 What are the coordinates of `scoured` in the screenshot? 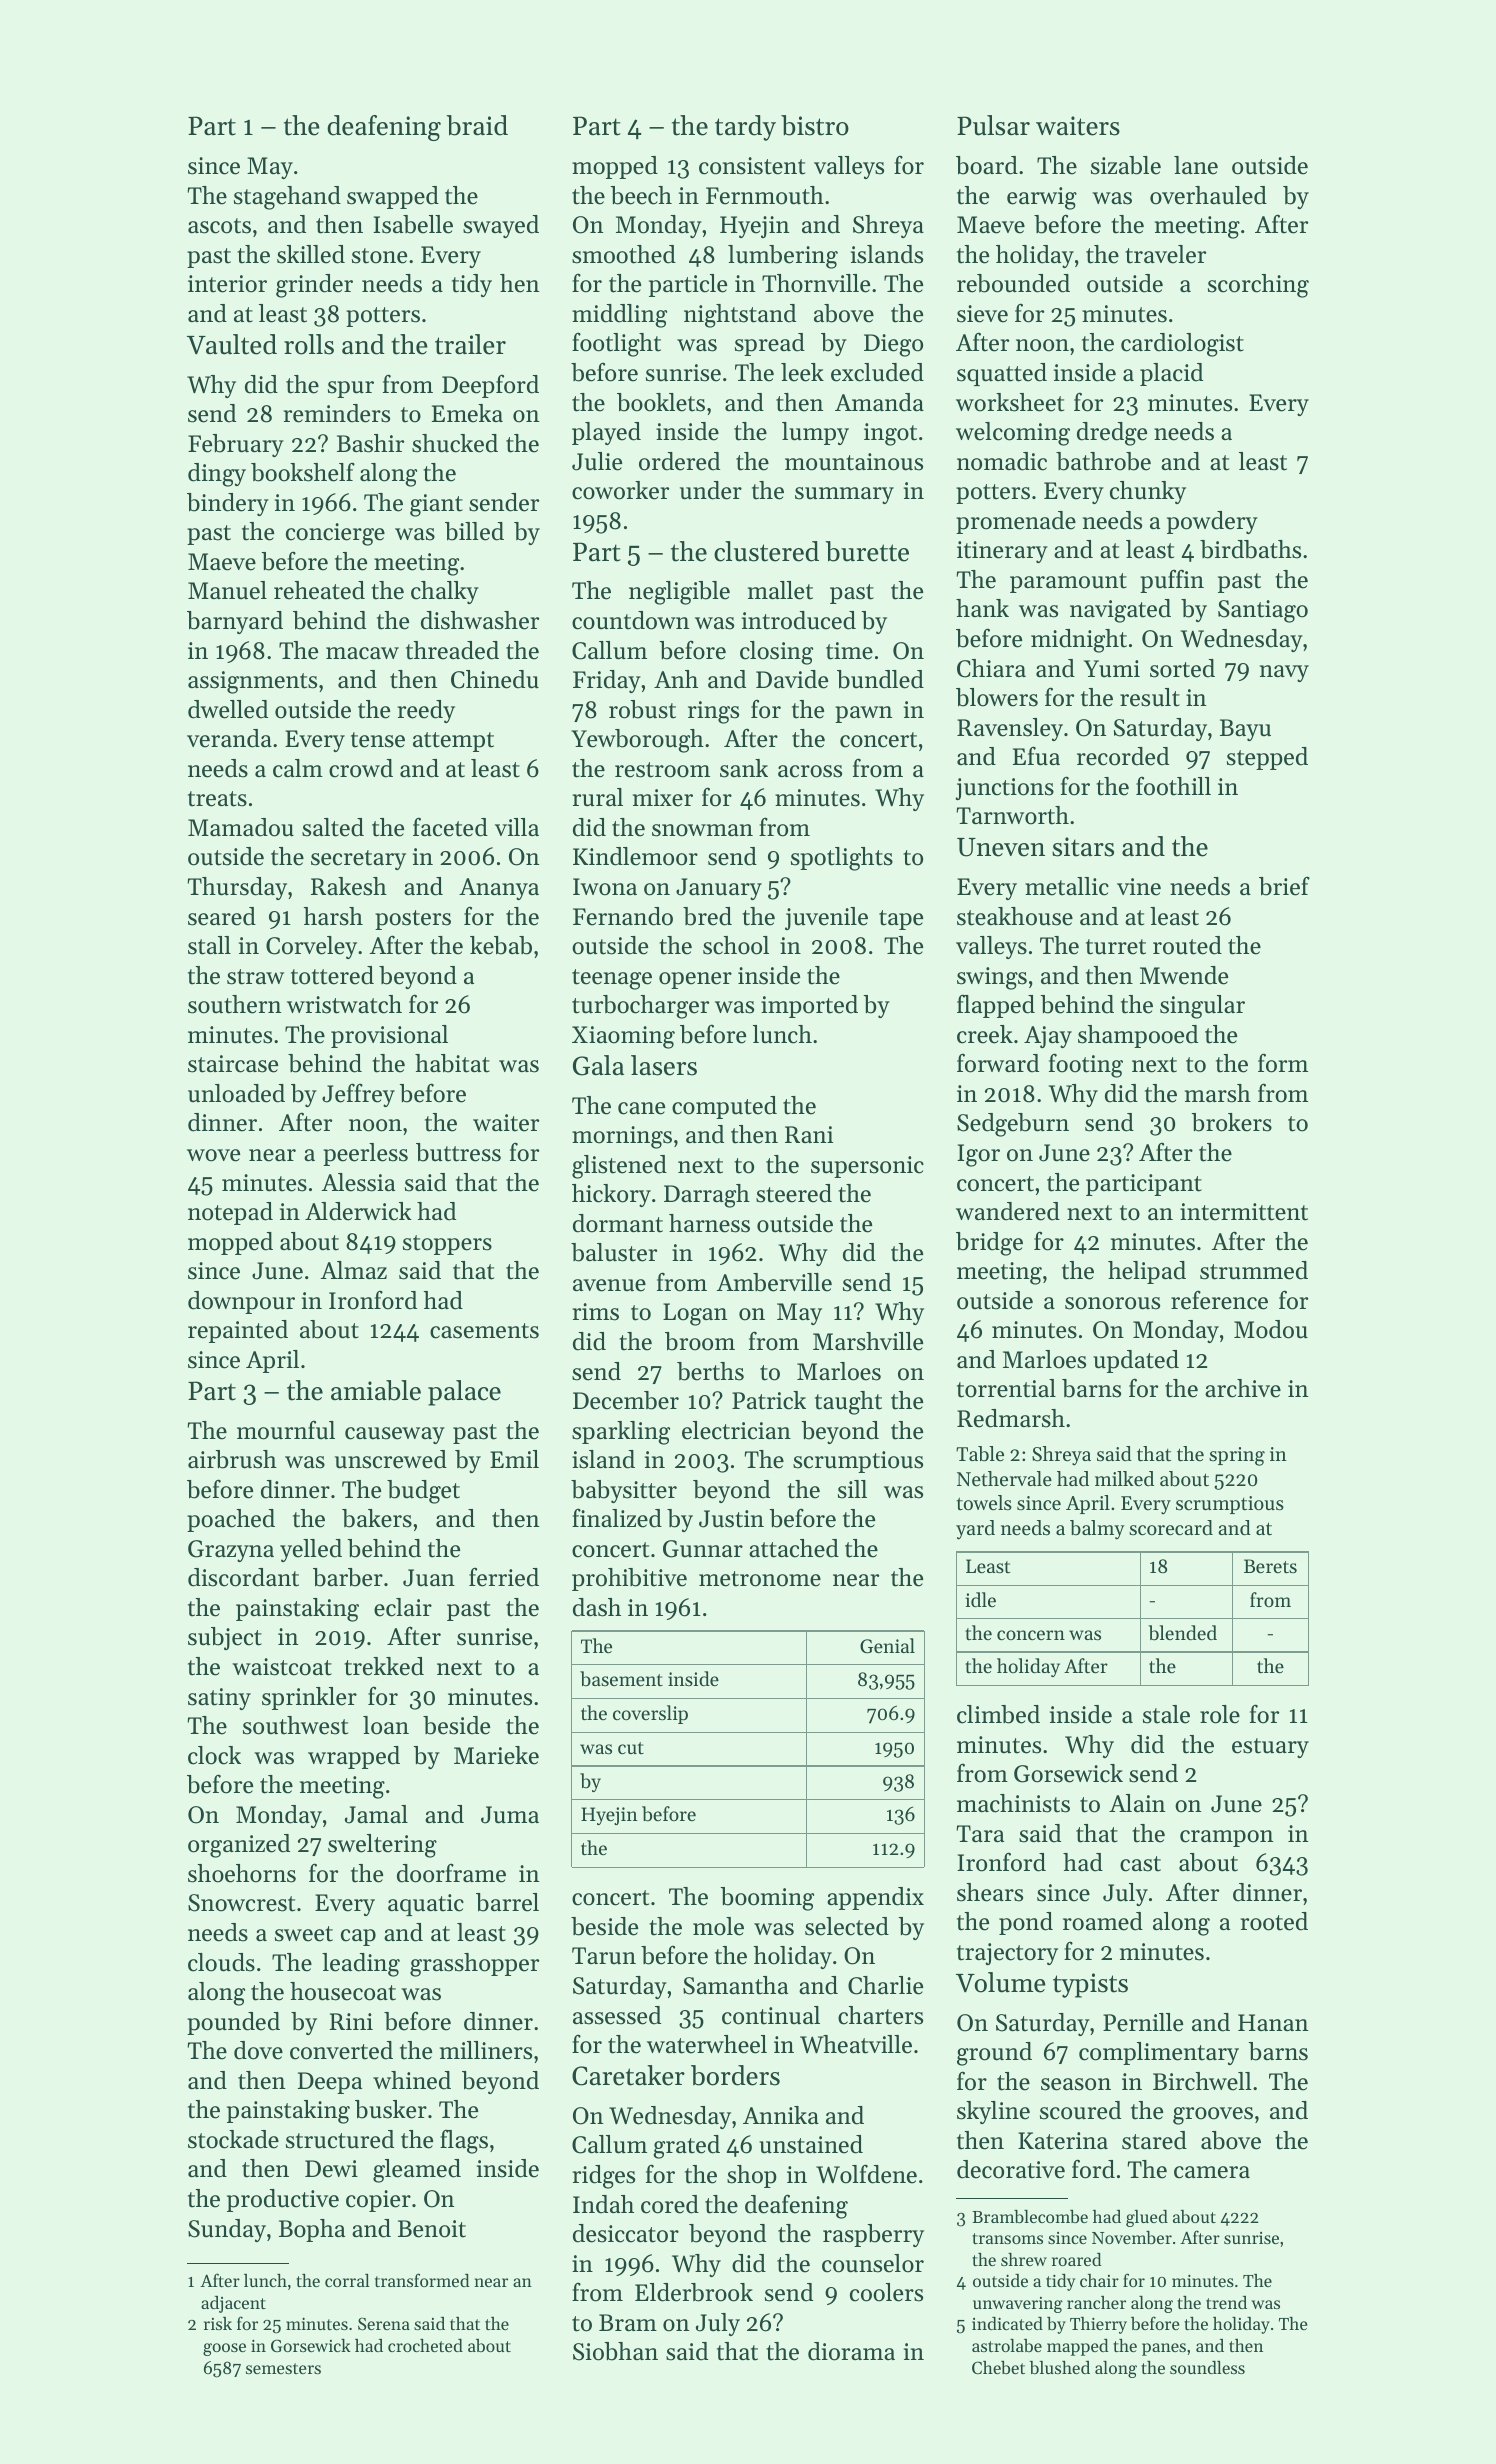 It's located at (1080, 2110).
